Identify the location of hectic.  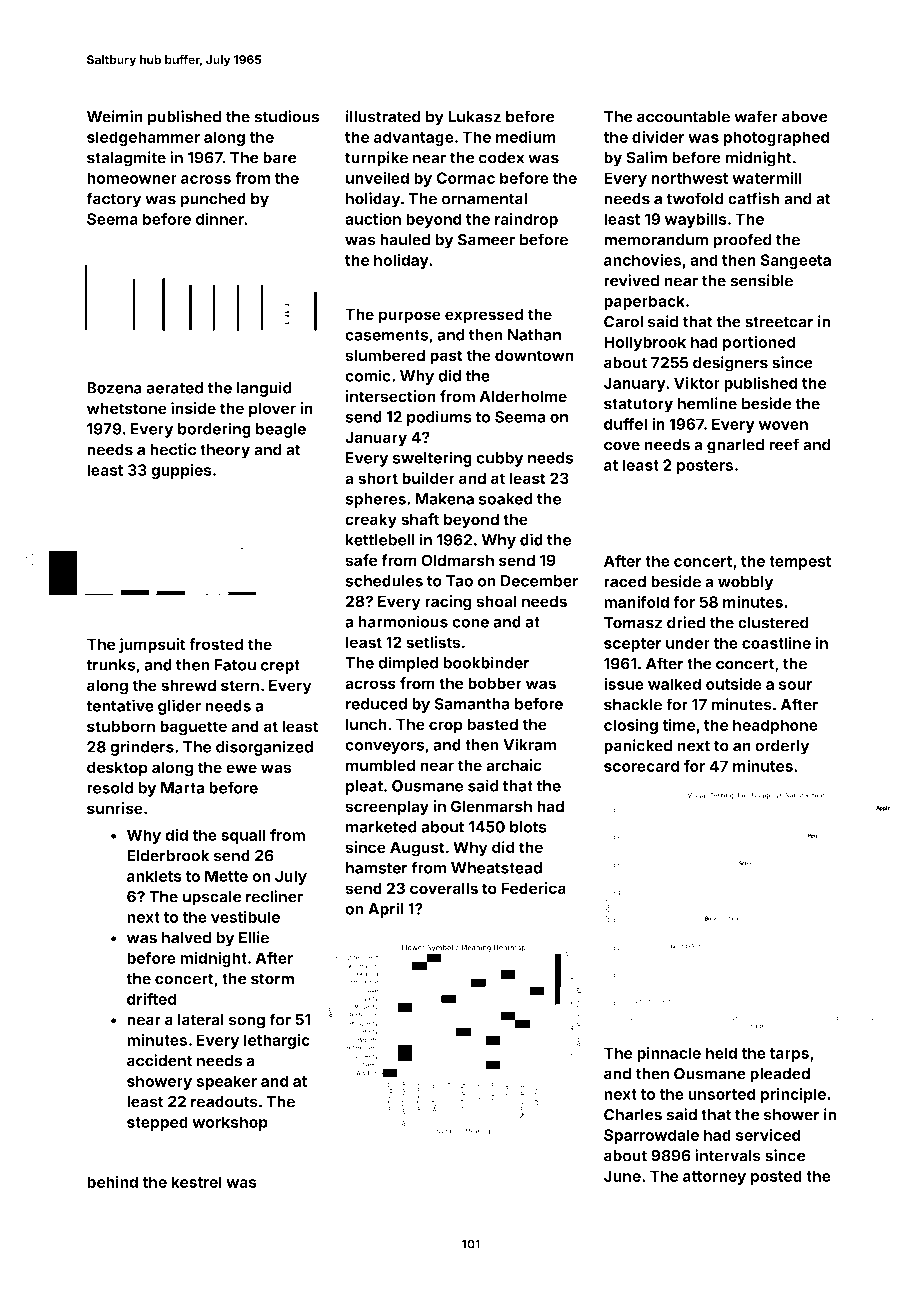
(173, 449).
